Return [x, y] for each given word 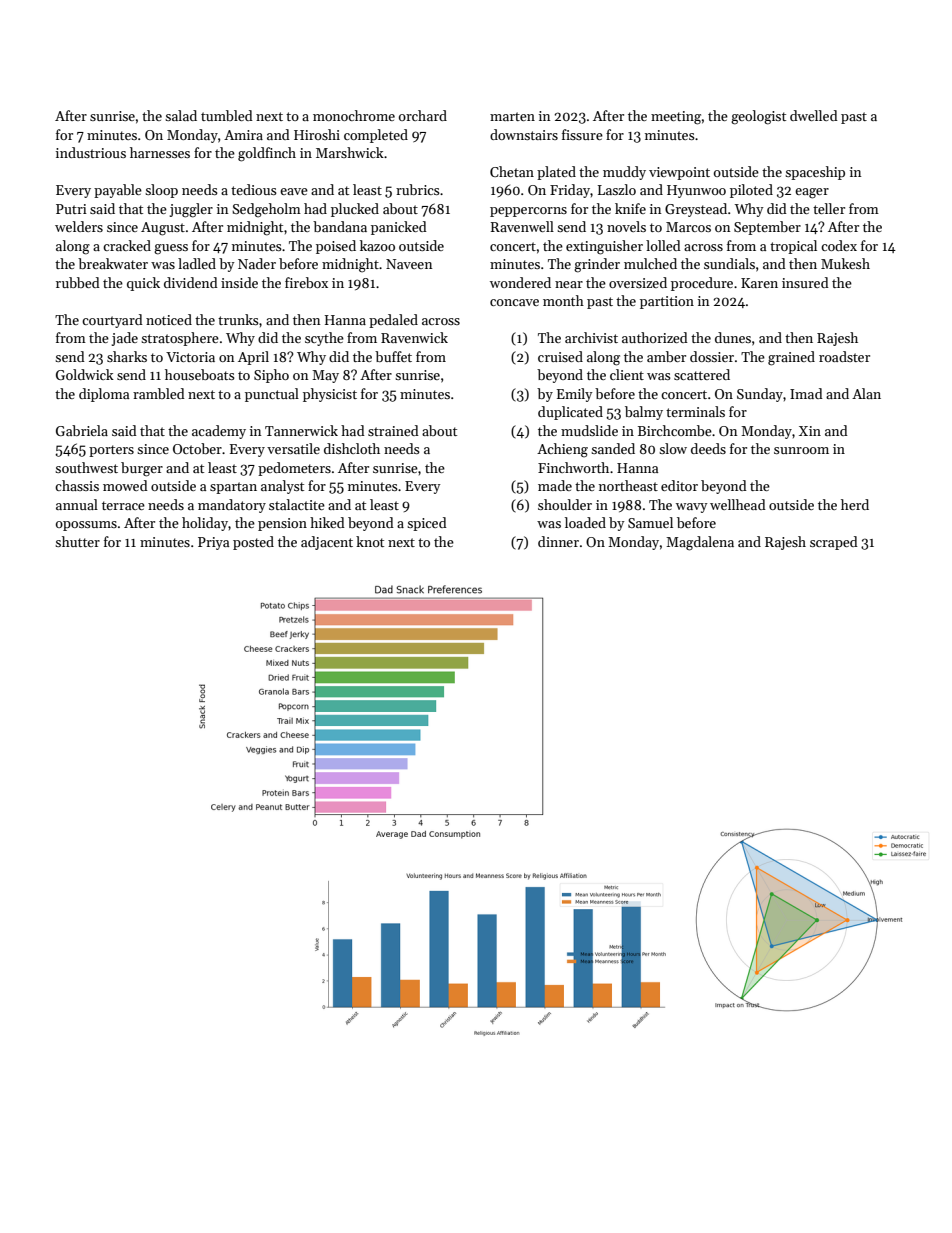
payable [118, 191]
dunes [733, 337]
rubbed [78, 282]
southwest [86, 467]
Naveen [409, 264]
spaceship [815, 173]
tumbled [227, 115]
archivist [591, 337]
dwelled [814, 115]
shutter [77, 541]
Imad [806, 393]
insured [805, 282]
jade [124, 339]
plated [556, 173]
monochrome [354, 115]
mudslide [589, 430]
